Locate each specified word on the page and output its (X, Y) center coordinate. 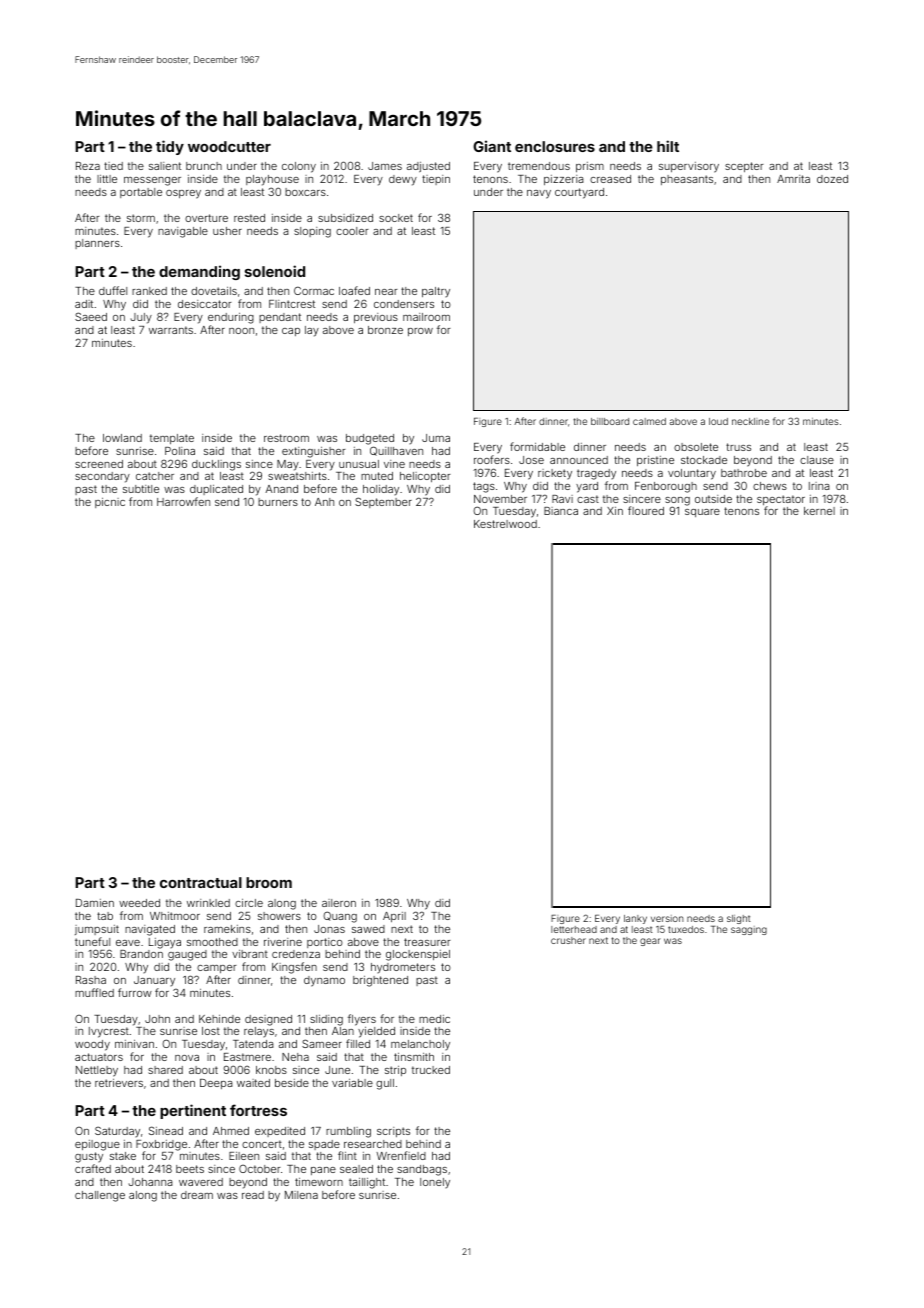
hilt (668, 146)
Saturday (117, 1131)
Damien (95, 903)
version (667, 918)
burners (278, 502)
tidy (170, 147)
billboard (610, 421)
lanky (635, 919)
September (383, 502)
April (394, 917)
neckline (750, 421)
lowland (122, 438)
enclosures (555, 146)
